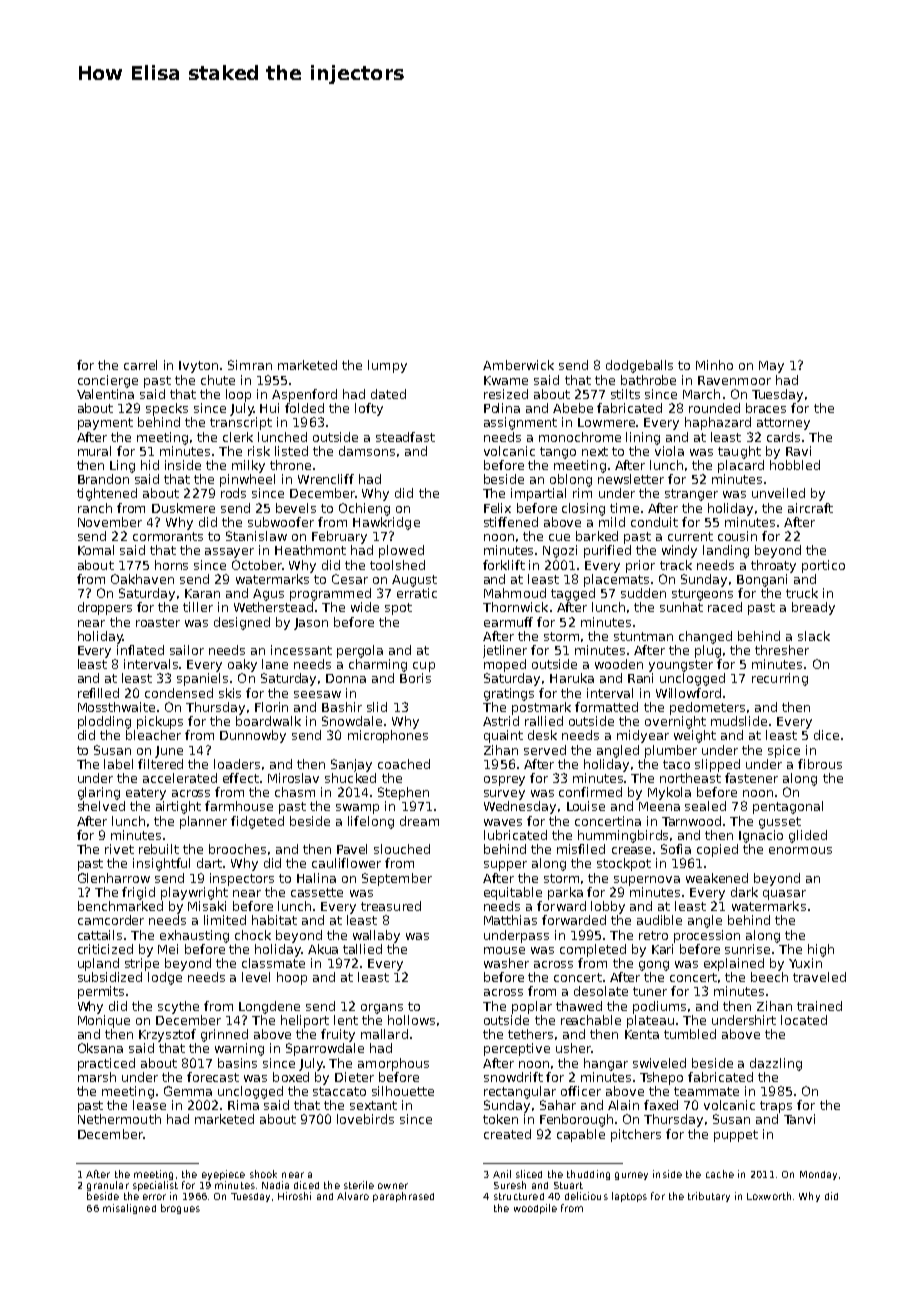 Image resolution: width=924 pixels, height=1308 pixels. Describe the element at coordinates (382, 1009) in the page. I see `organs` at that location.
